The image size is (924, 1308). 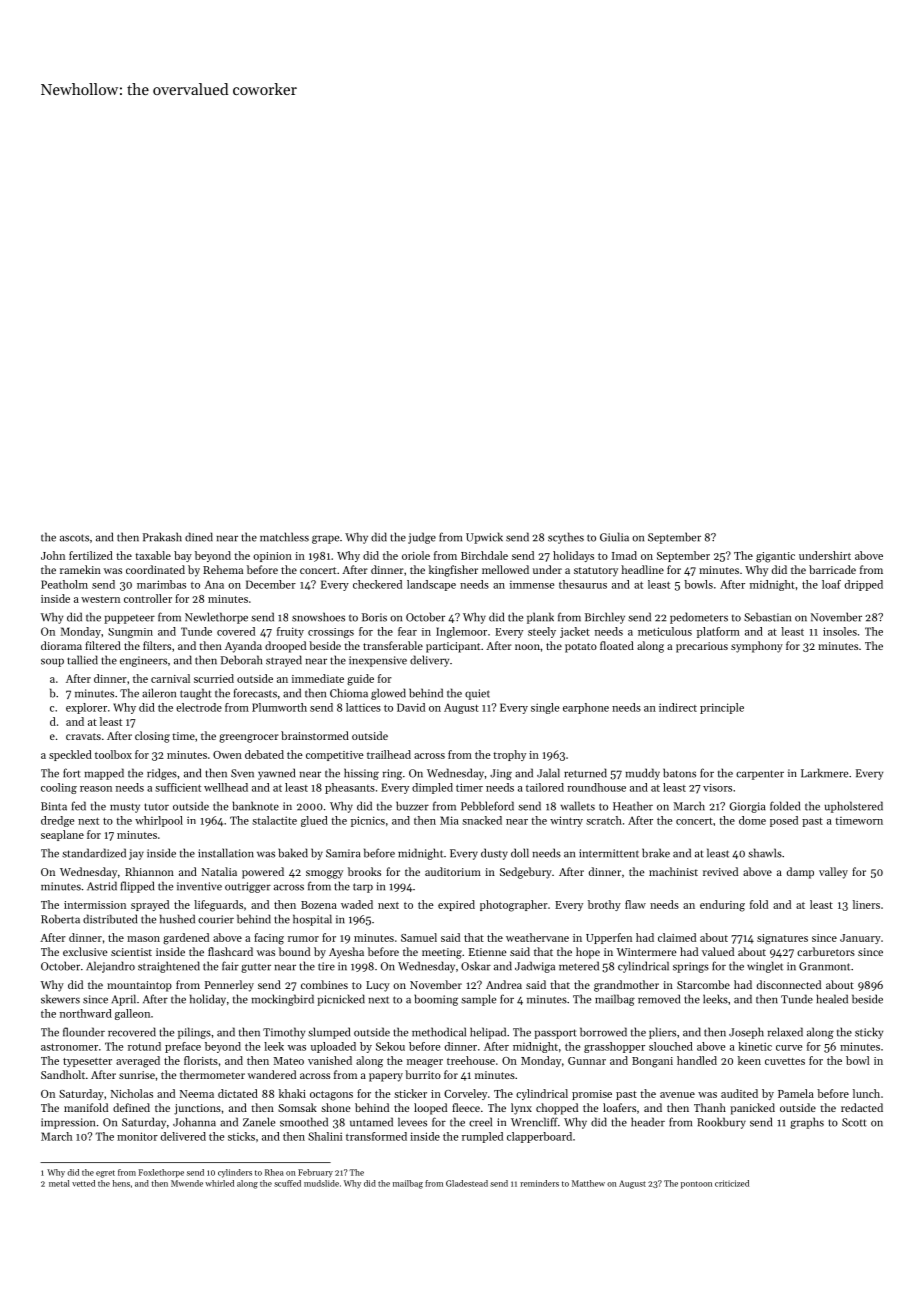 I want to click on meticulous, so click(x=665, y=631).
